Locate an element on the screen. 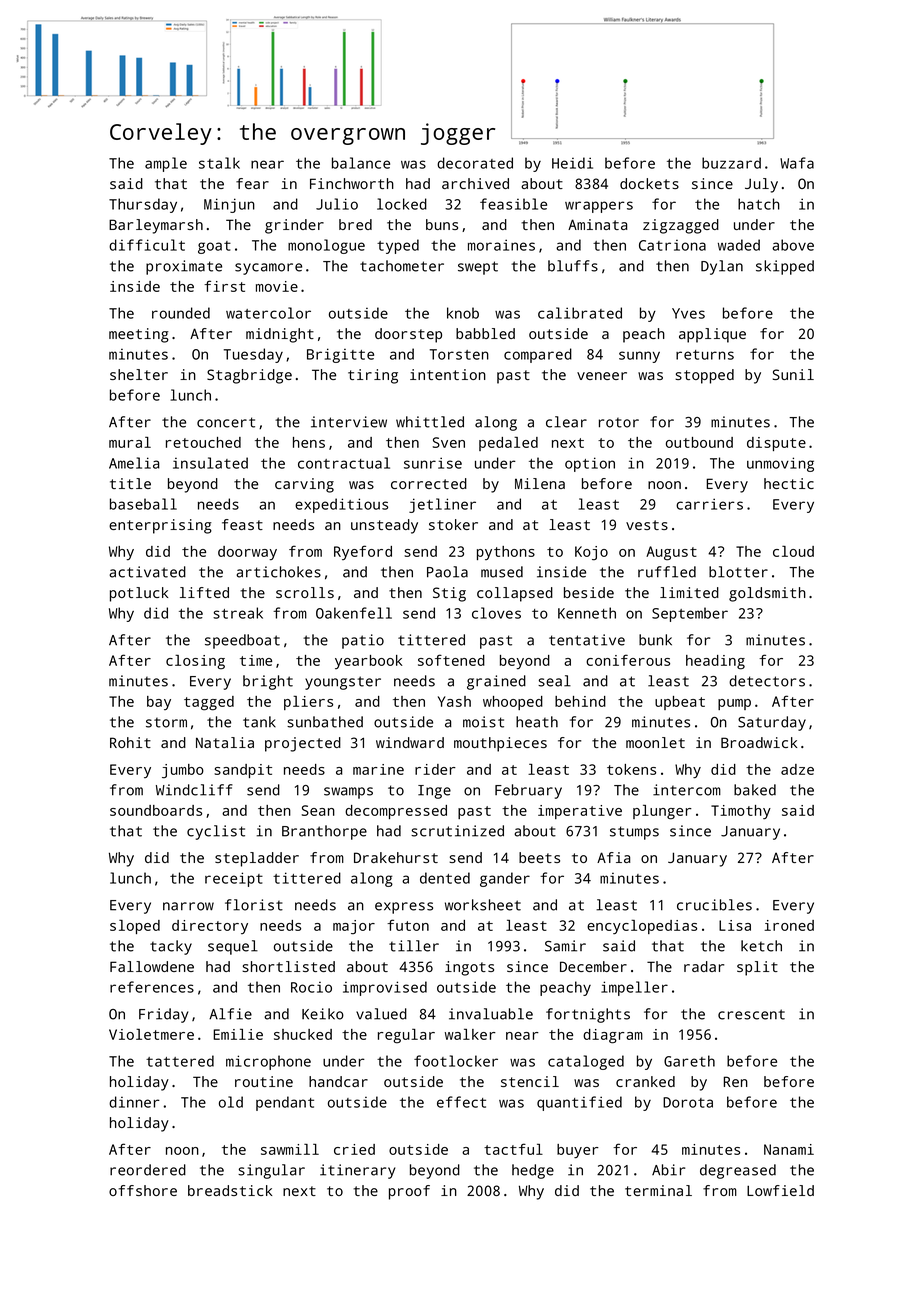 Image resolution: width=924 pixels, height=1308 pixels. proof is located at coordinates (409, 1192).
